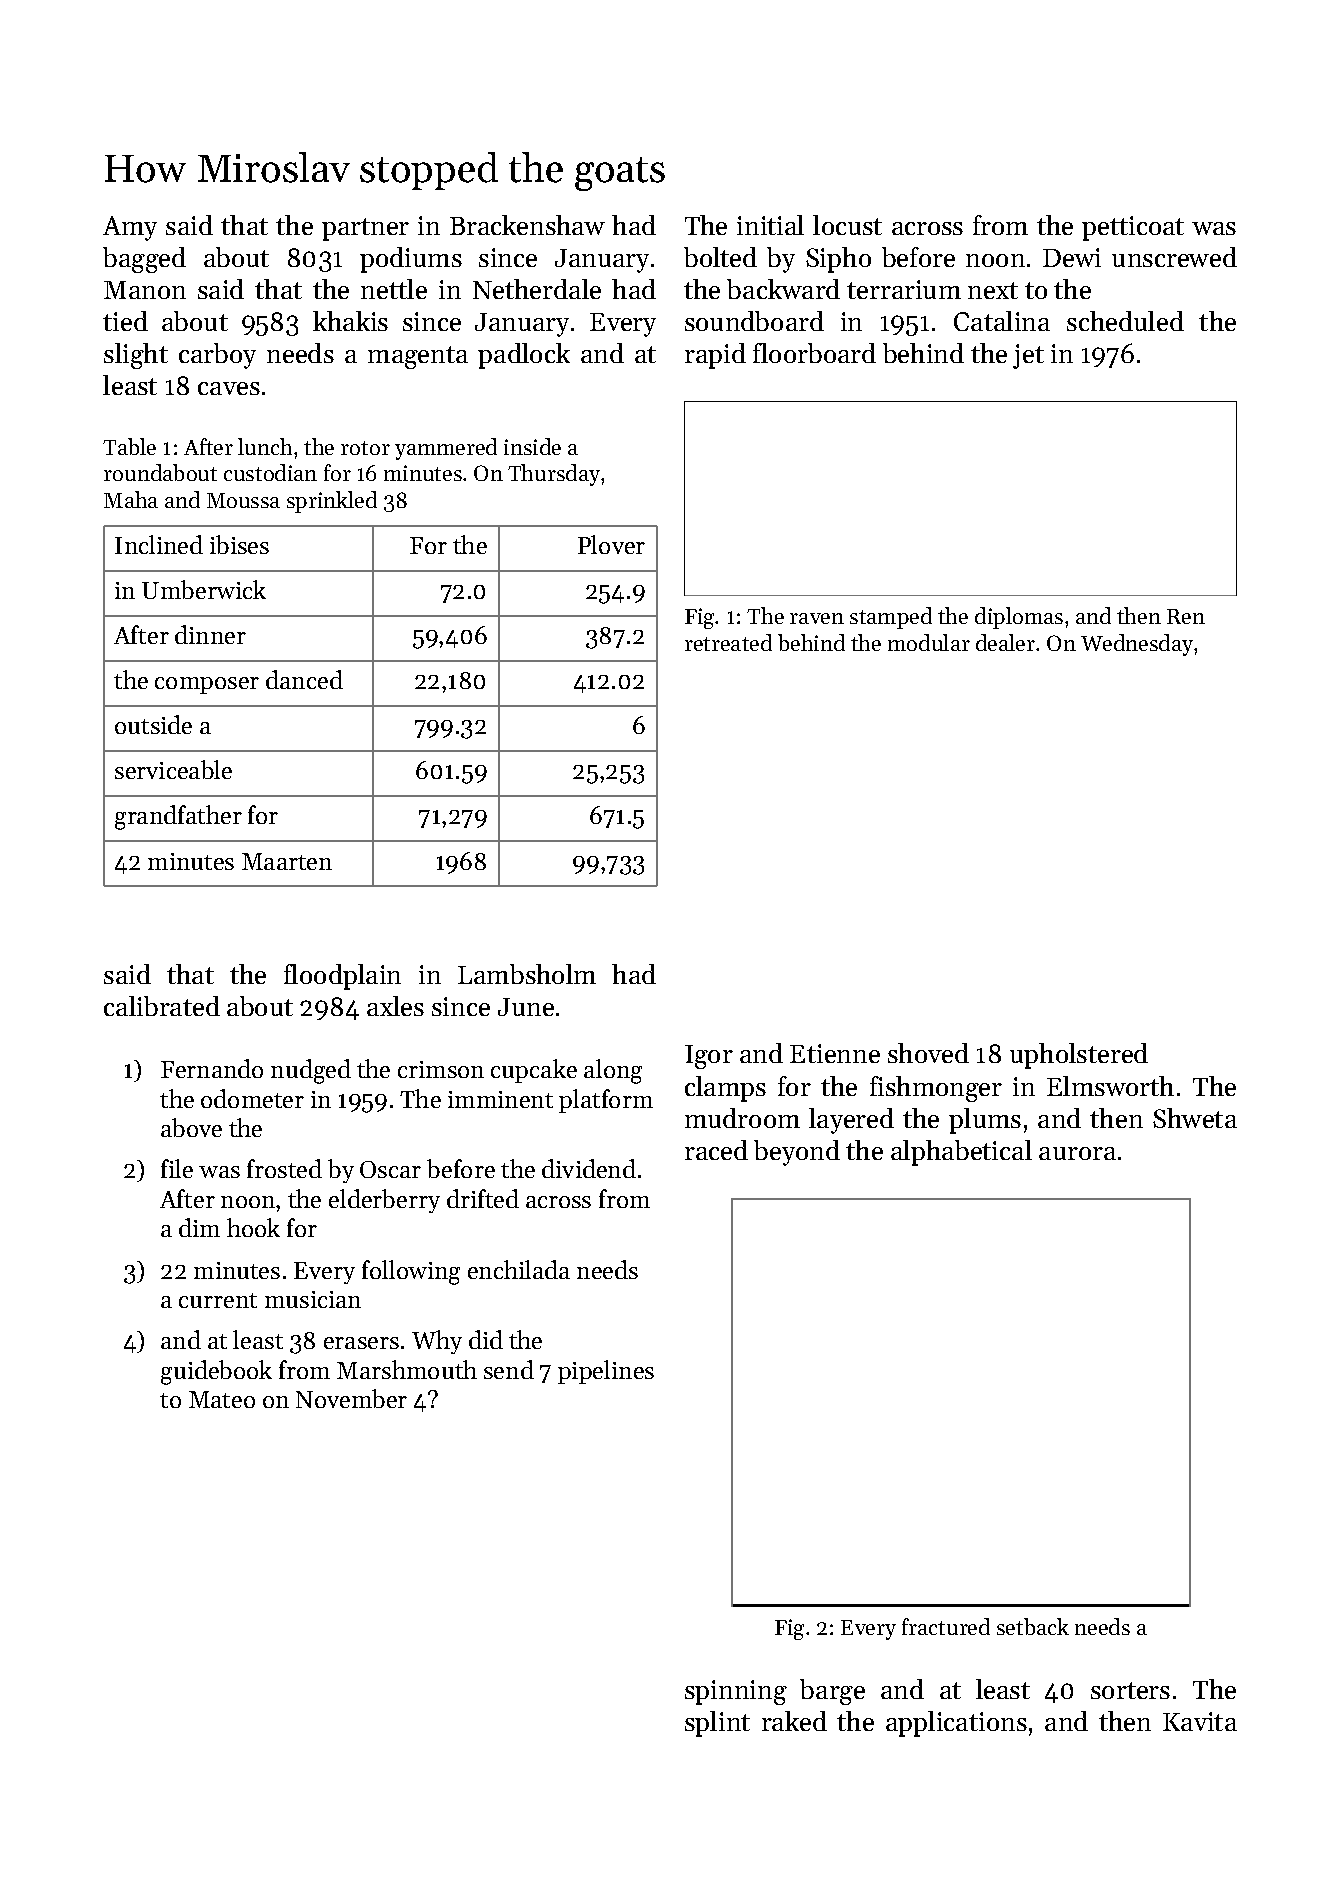 The width and height of the document is (1341, 1897). Describe the element at coordinates (1200, 1721) in the document. I see `Kavita` at that location.
